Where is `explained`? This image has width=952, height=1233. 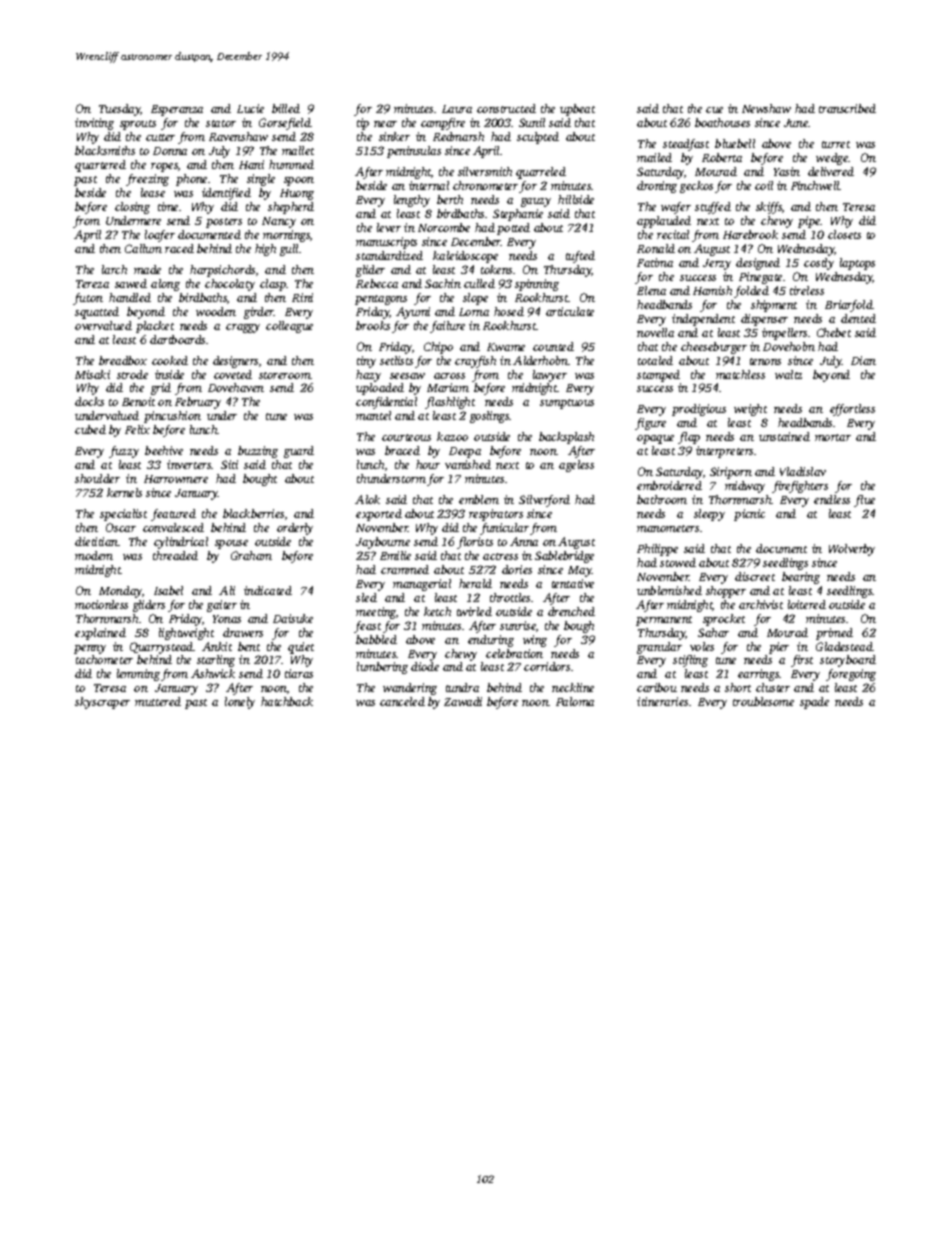
explained is located at coordinates (100, 634).
